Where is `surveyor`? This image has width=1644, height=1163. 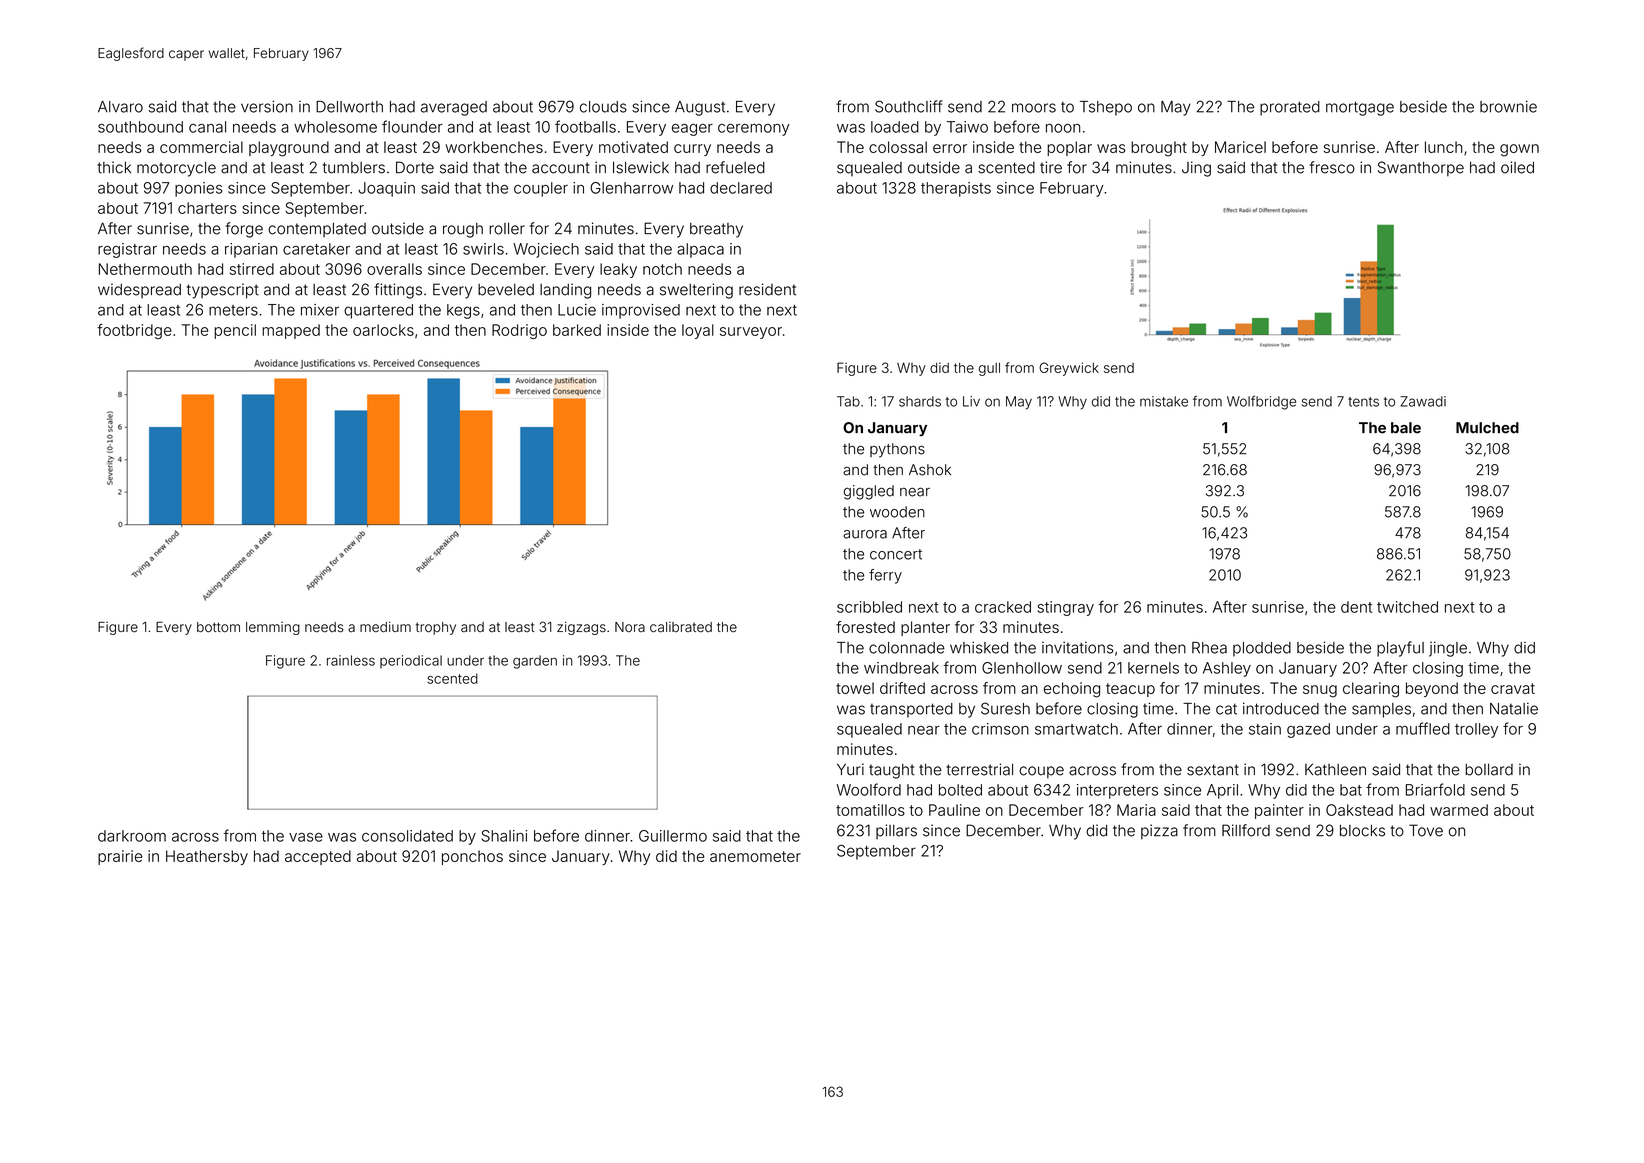
surveyor is located at coordinates (751, 333).
